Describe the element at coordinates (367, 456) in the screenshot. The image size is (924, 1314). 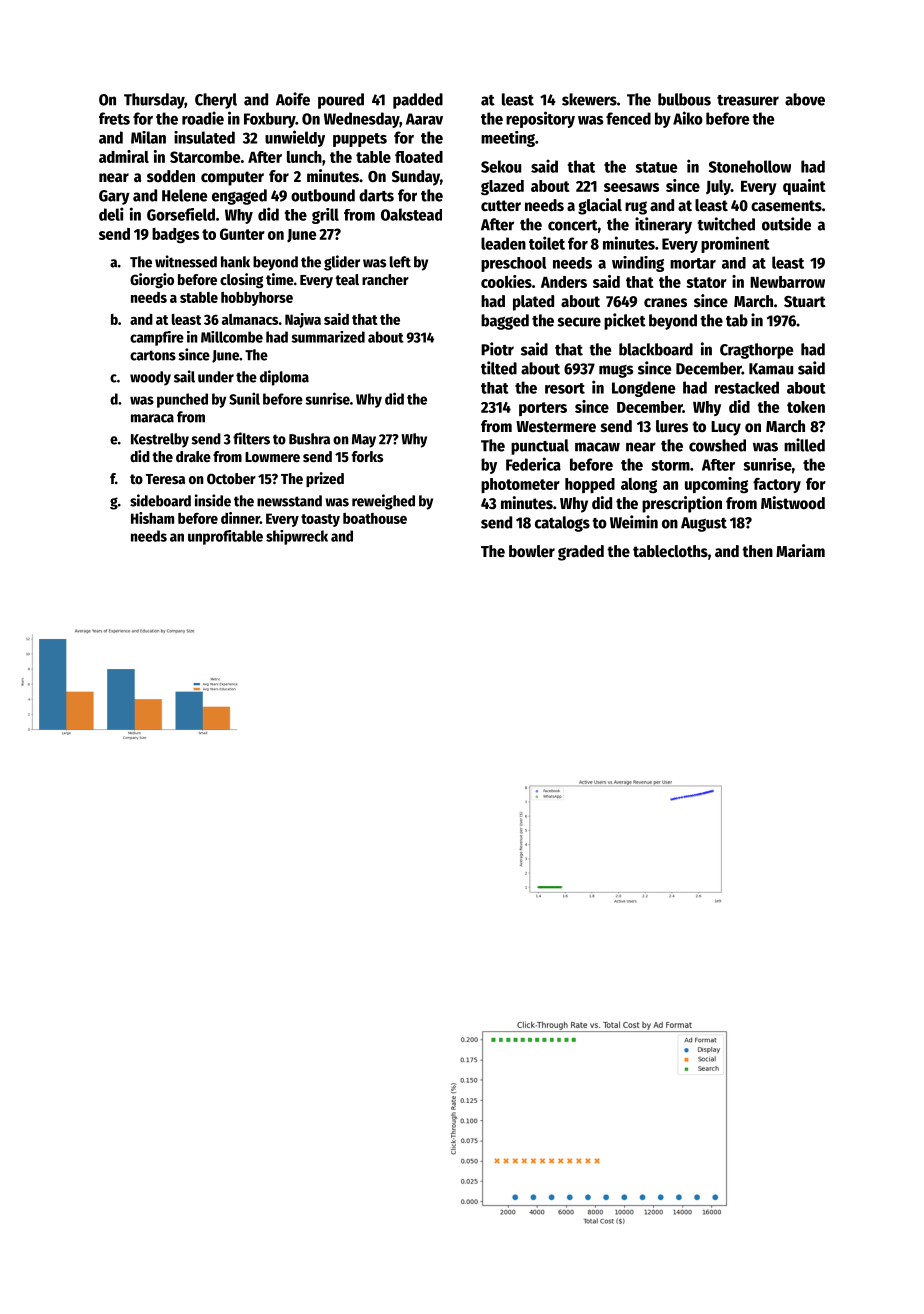
I see `forks` at that location.
